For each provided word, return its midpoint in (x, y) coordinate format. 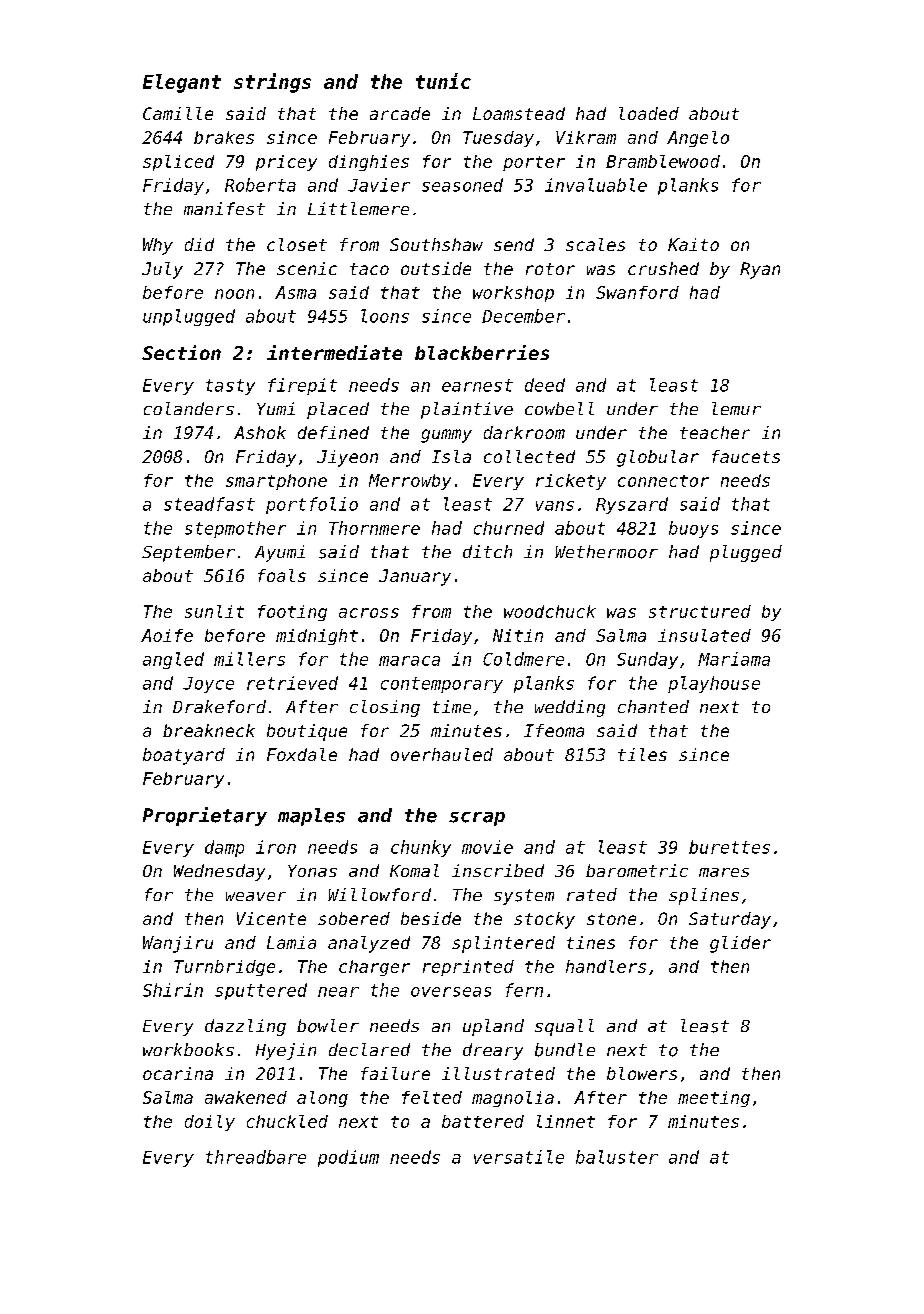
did (199, 244)
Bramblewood (663, 161)
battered (483, 1121)
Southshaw (436, 244)
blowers (642, 1073)
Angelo (698, 139)
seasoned (462, 185)
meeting (714, 1099)
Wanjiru (178, 944)
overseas (451, 992)
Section (181, 352)
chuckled (287, 1121)
